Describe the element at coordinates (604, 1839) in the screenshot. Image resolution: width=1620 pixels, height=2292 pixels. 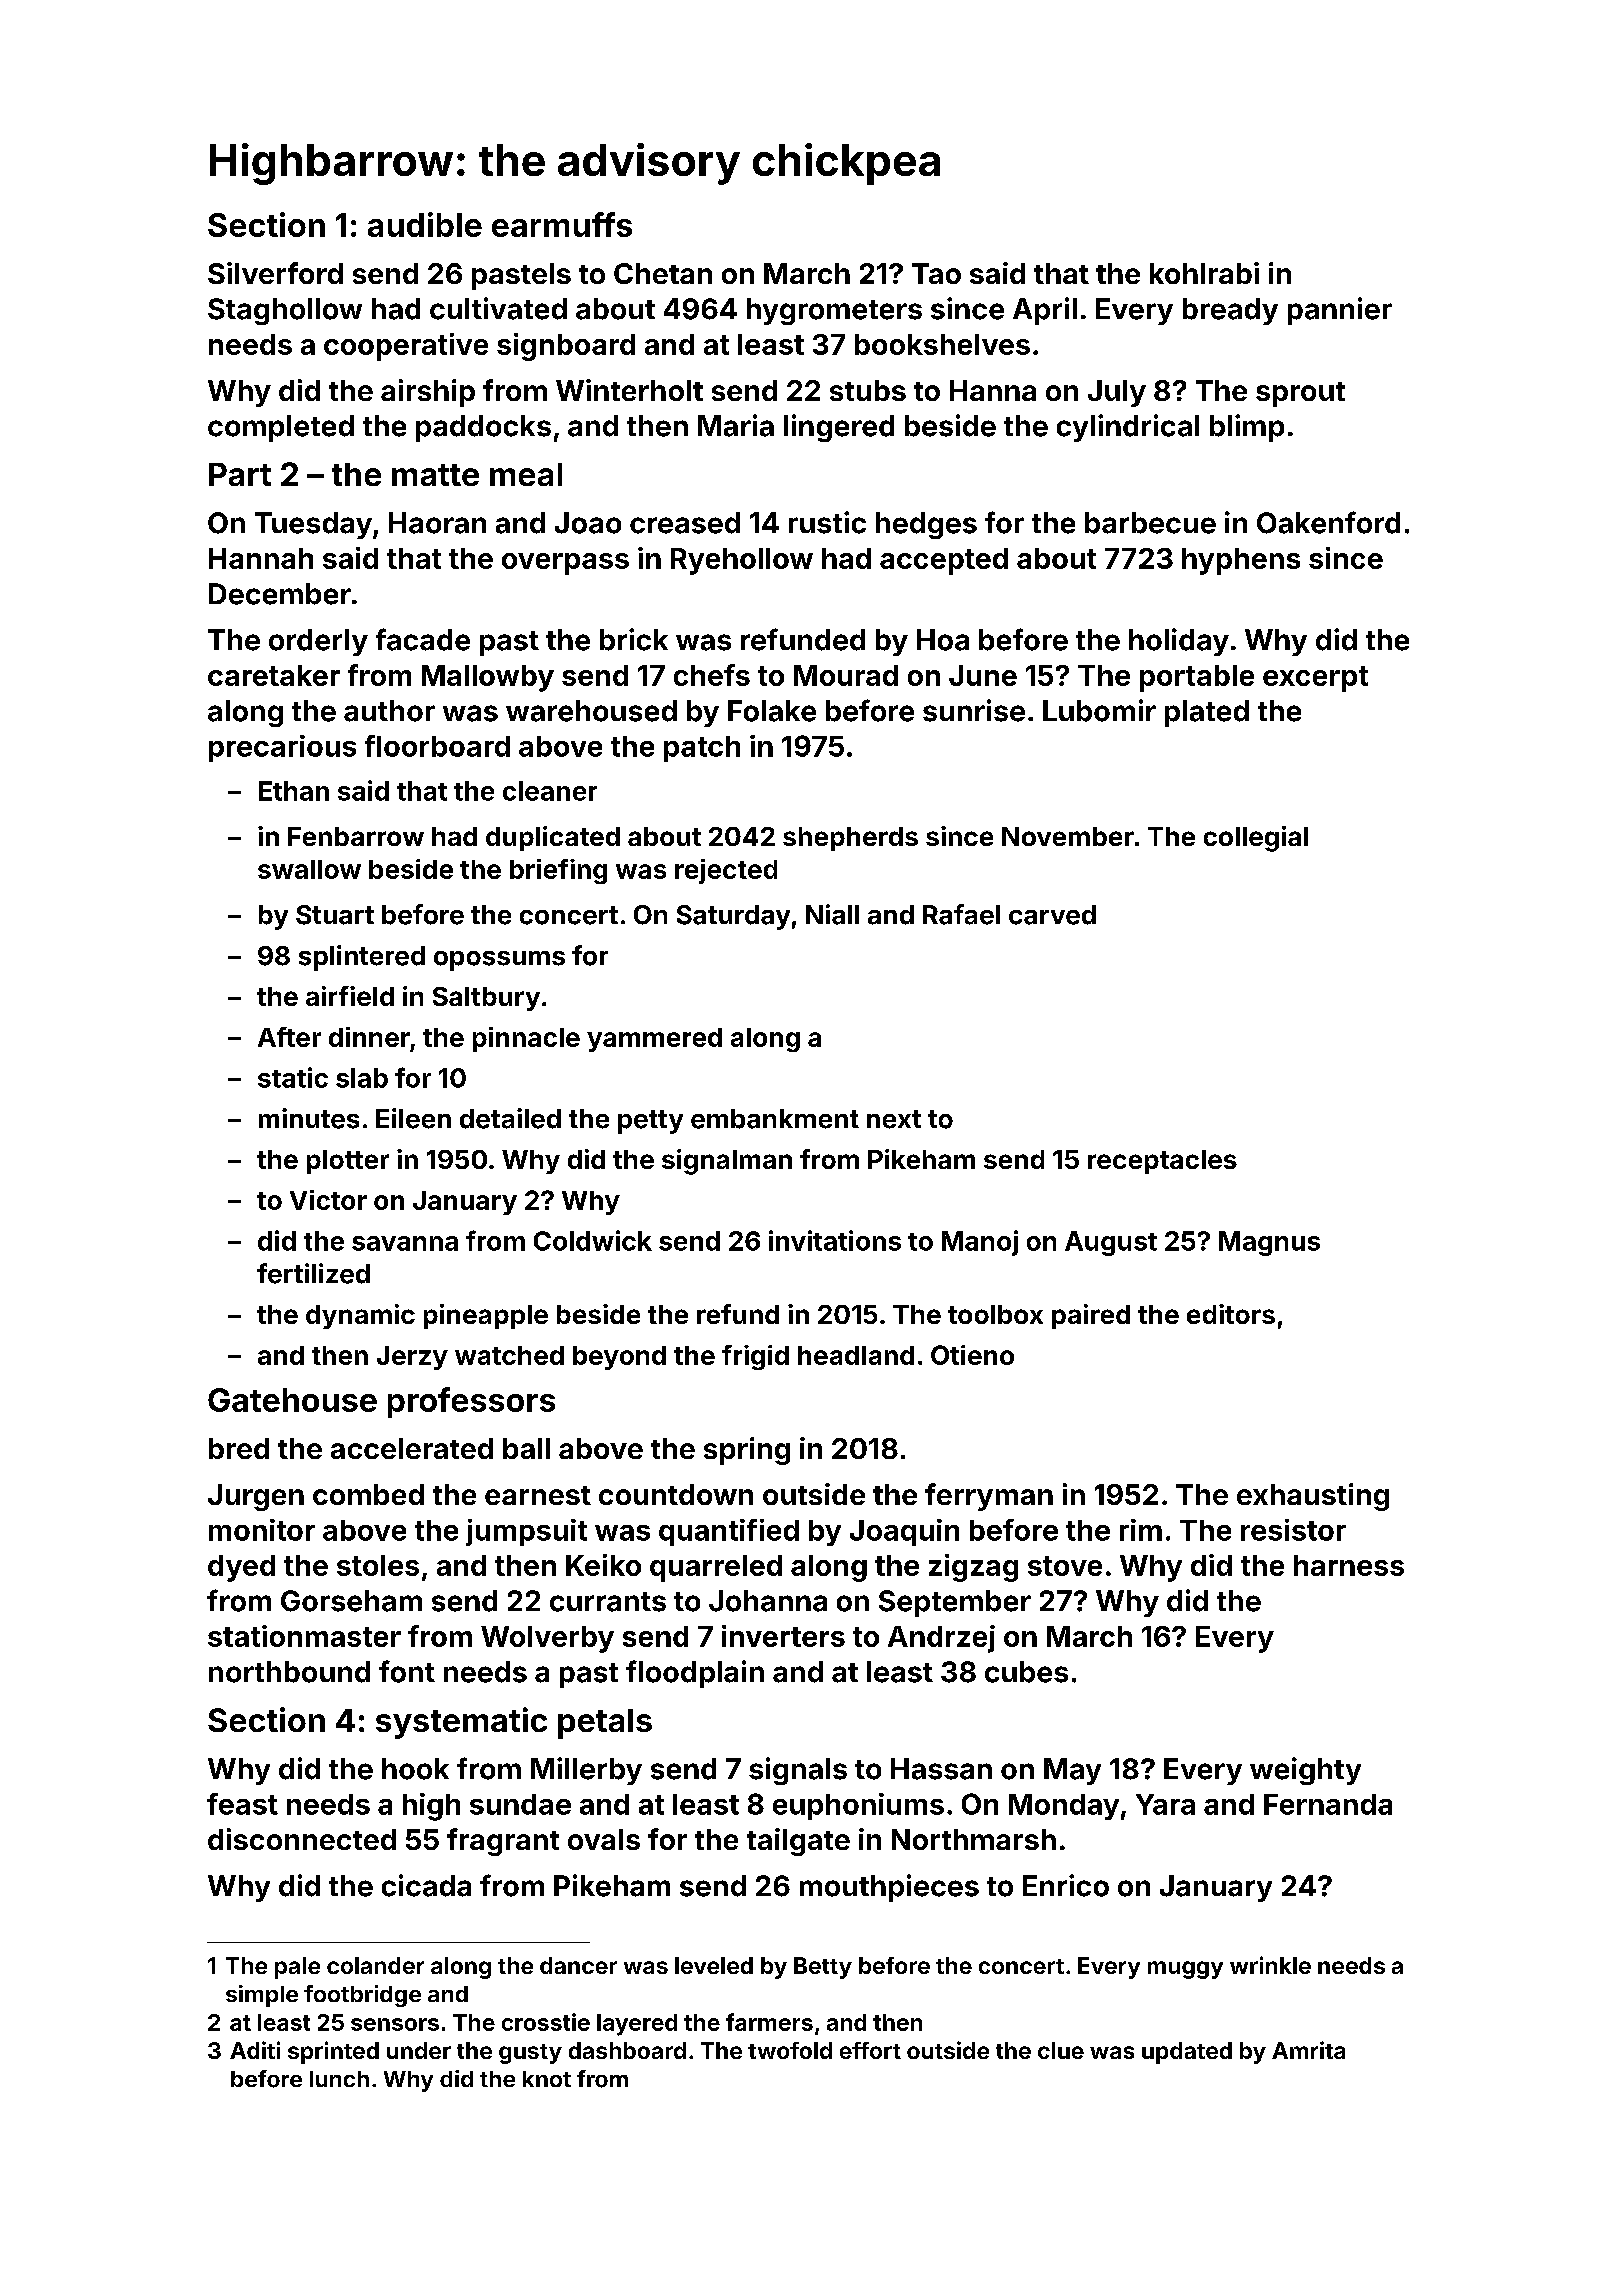
I see `ovals` at that location.
